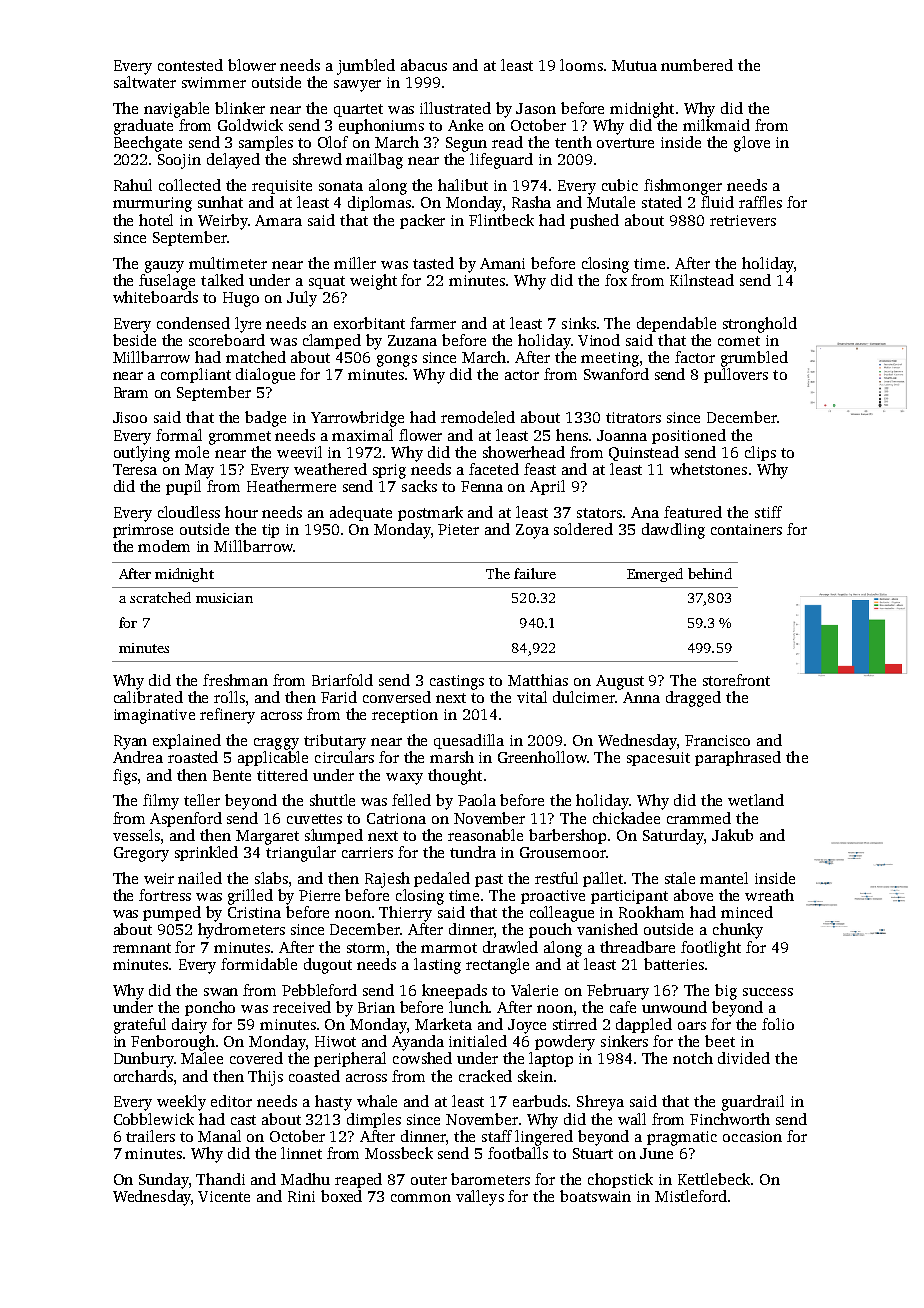 This screenshot has width=924, height=1308. I want to click on remodeled, so click(478, 417).
